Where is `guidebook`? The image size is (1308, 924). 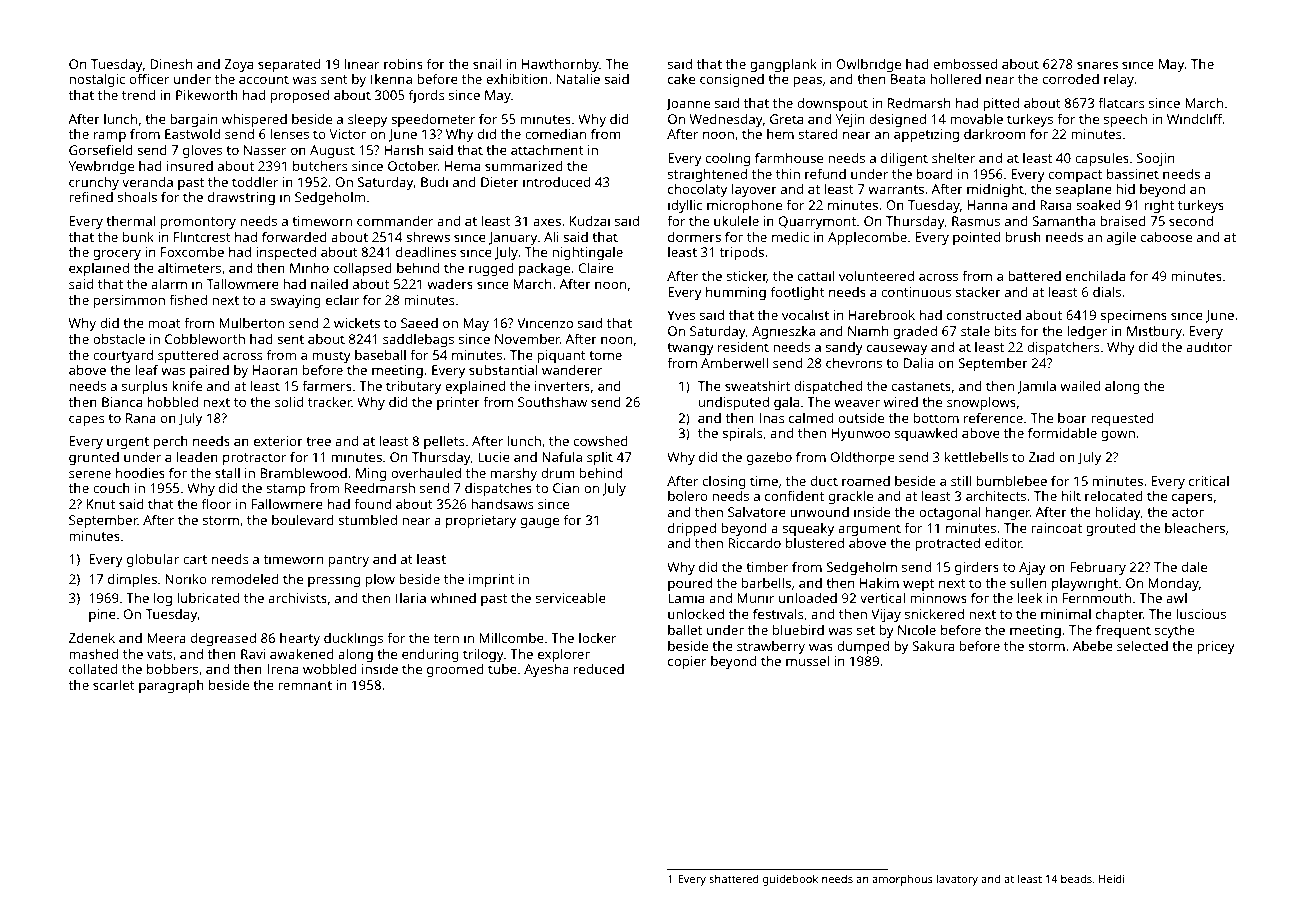
guidebook is located at coordinates (790, 880).
